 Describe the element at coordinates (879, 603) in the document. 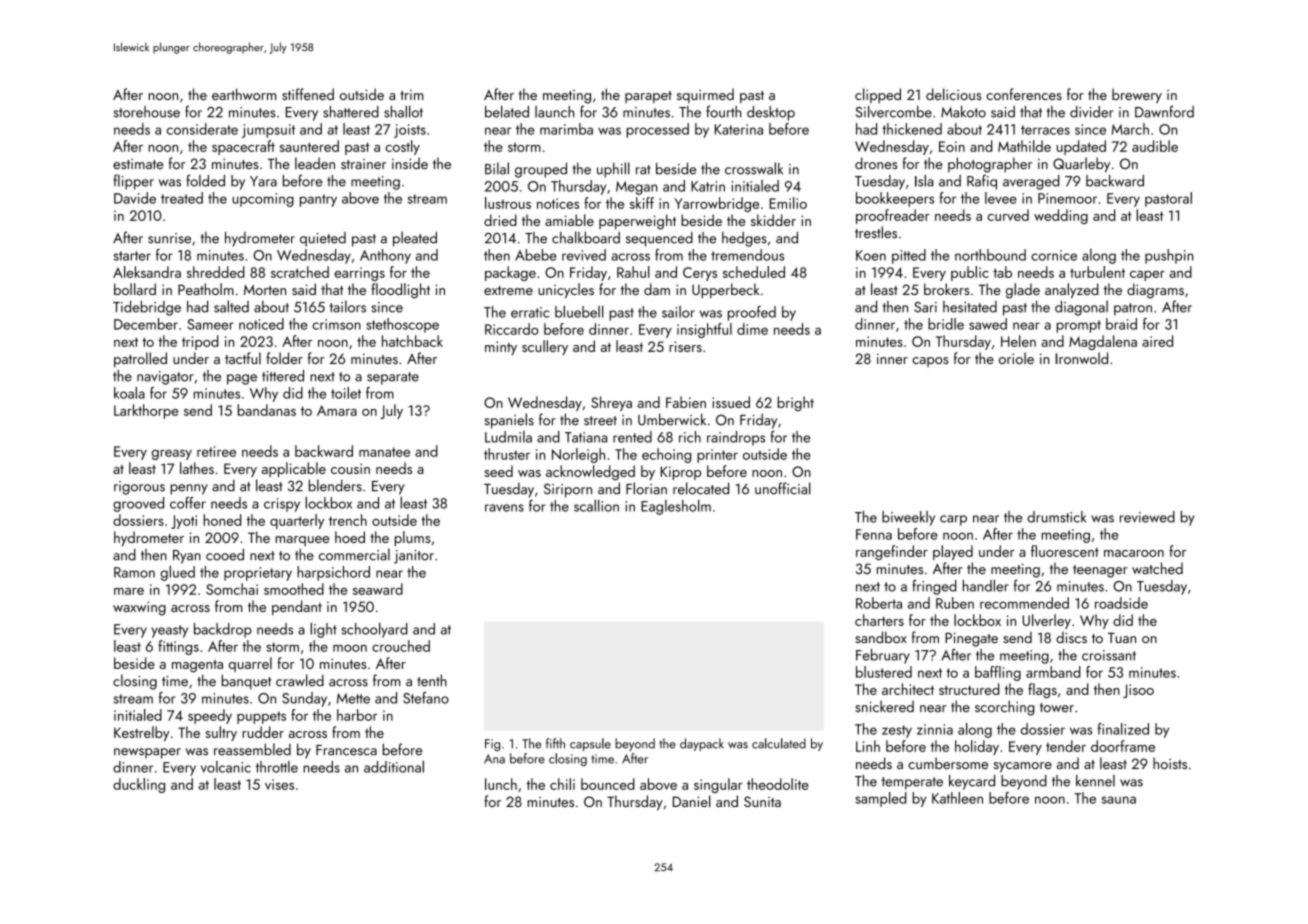

I see `Roberta` at that location.
